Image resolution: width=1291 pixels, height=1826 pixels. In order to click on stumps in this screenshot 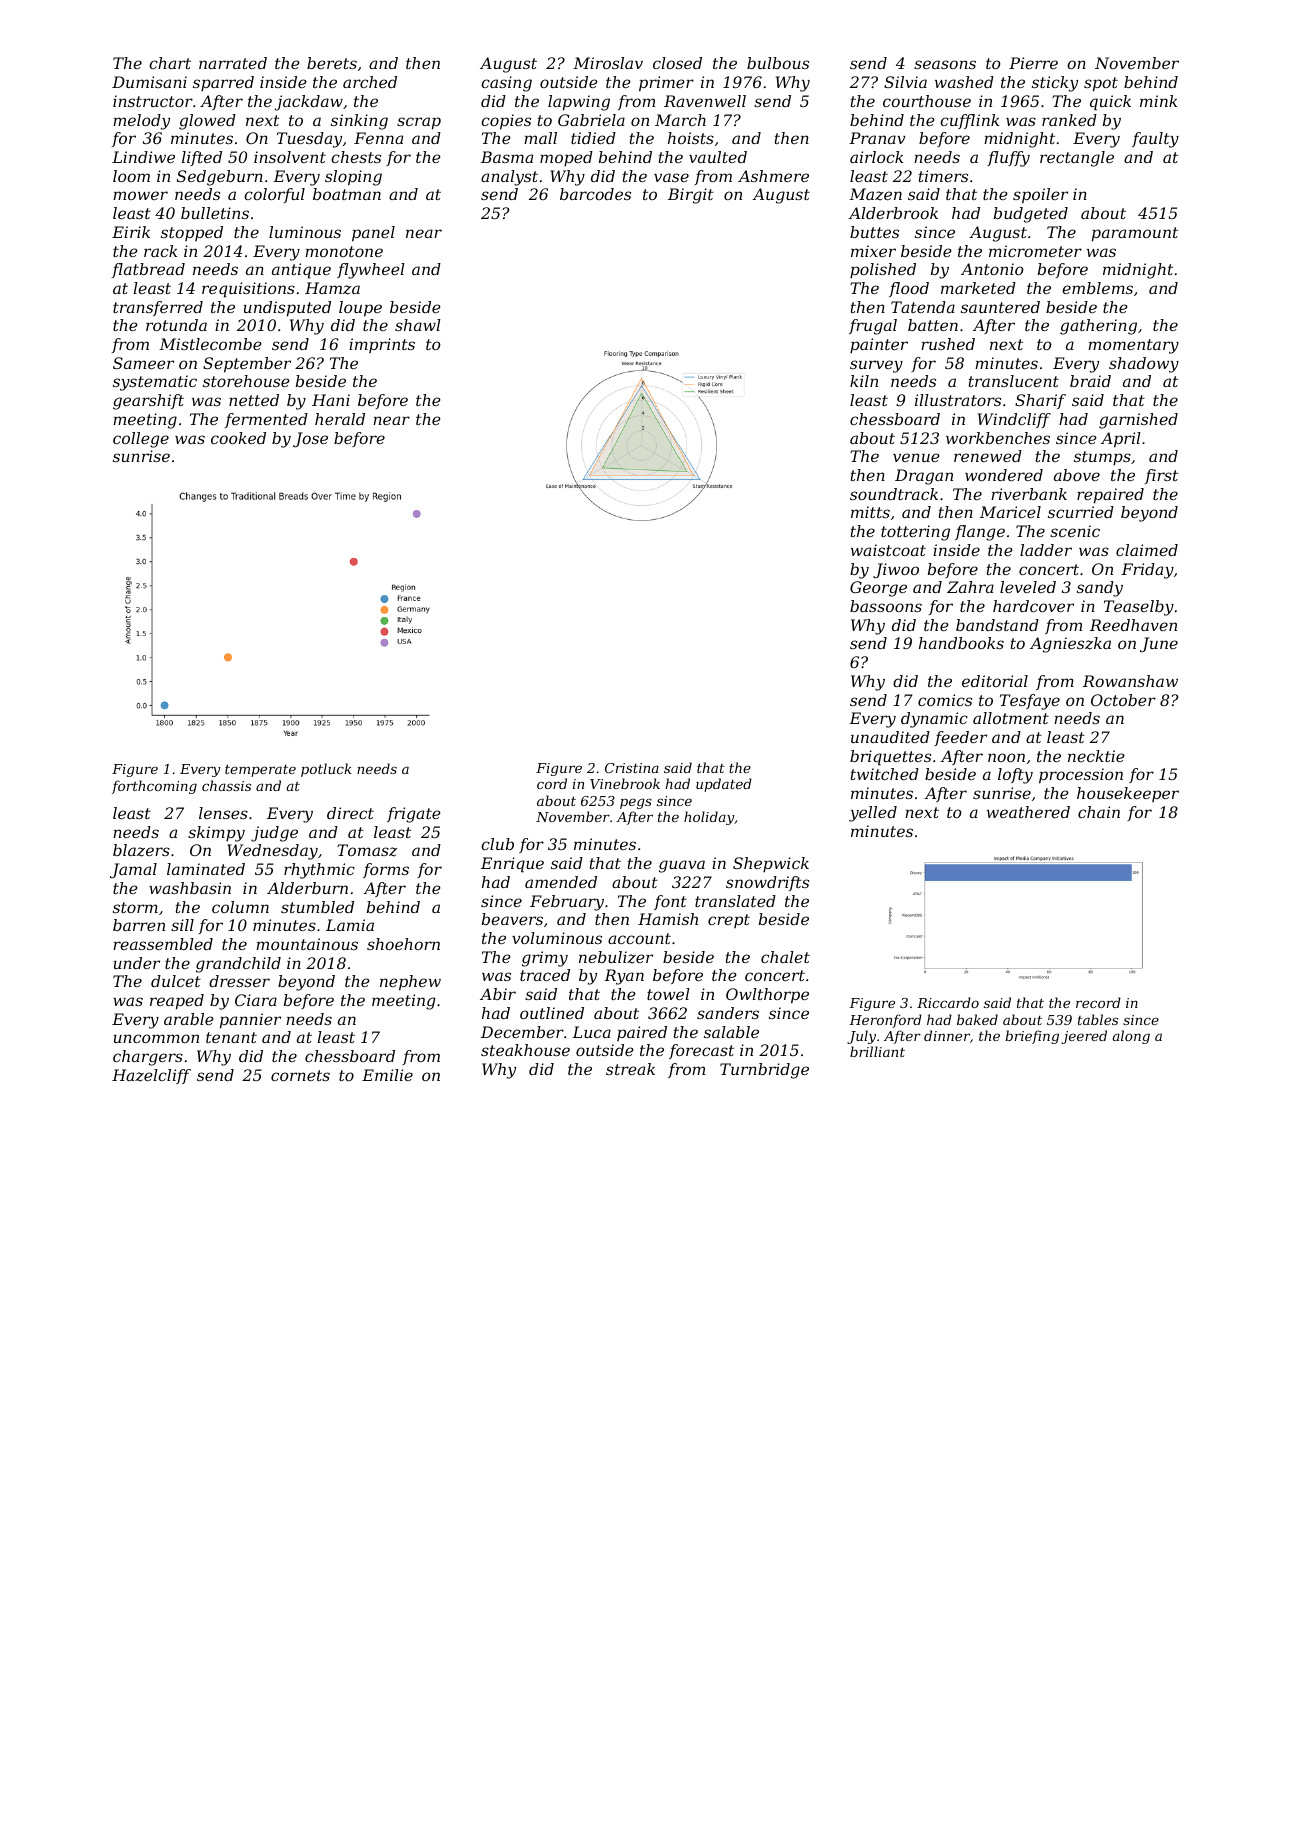, I will do `click(1102, 458)`.
